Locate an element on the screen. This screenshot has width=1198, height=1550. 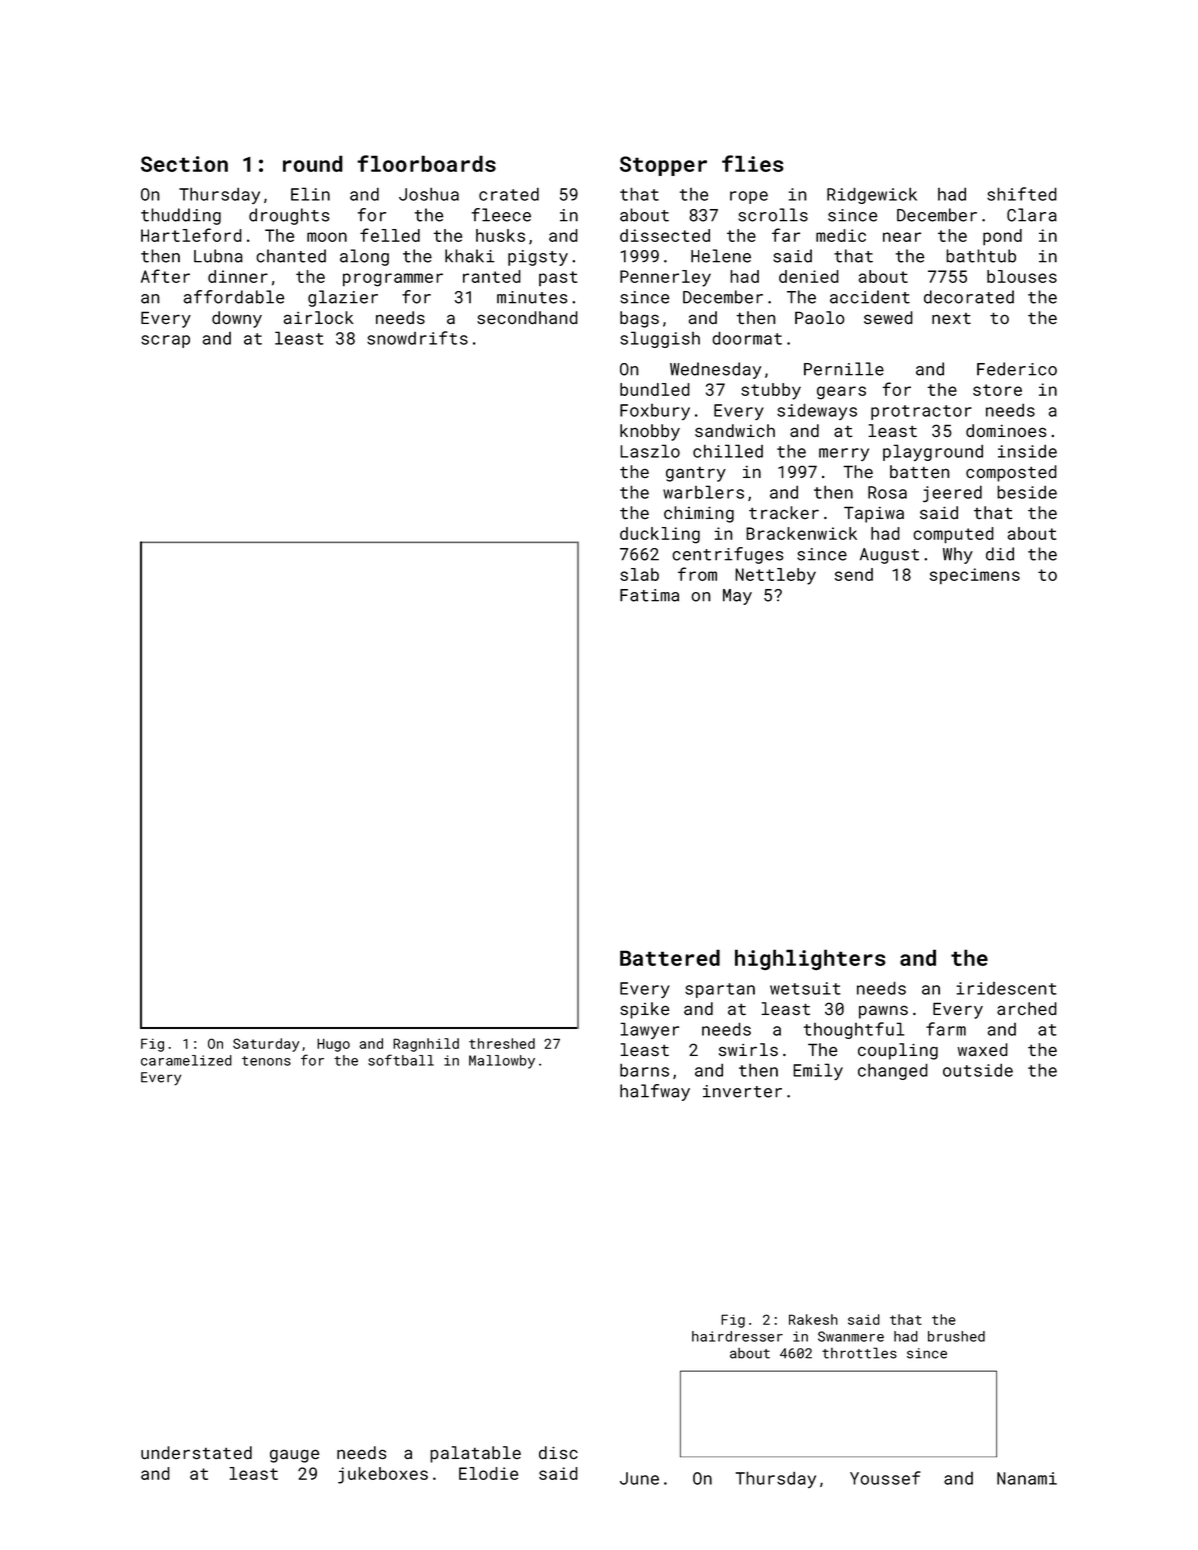
scrap is located at coordinates (165, 341).
